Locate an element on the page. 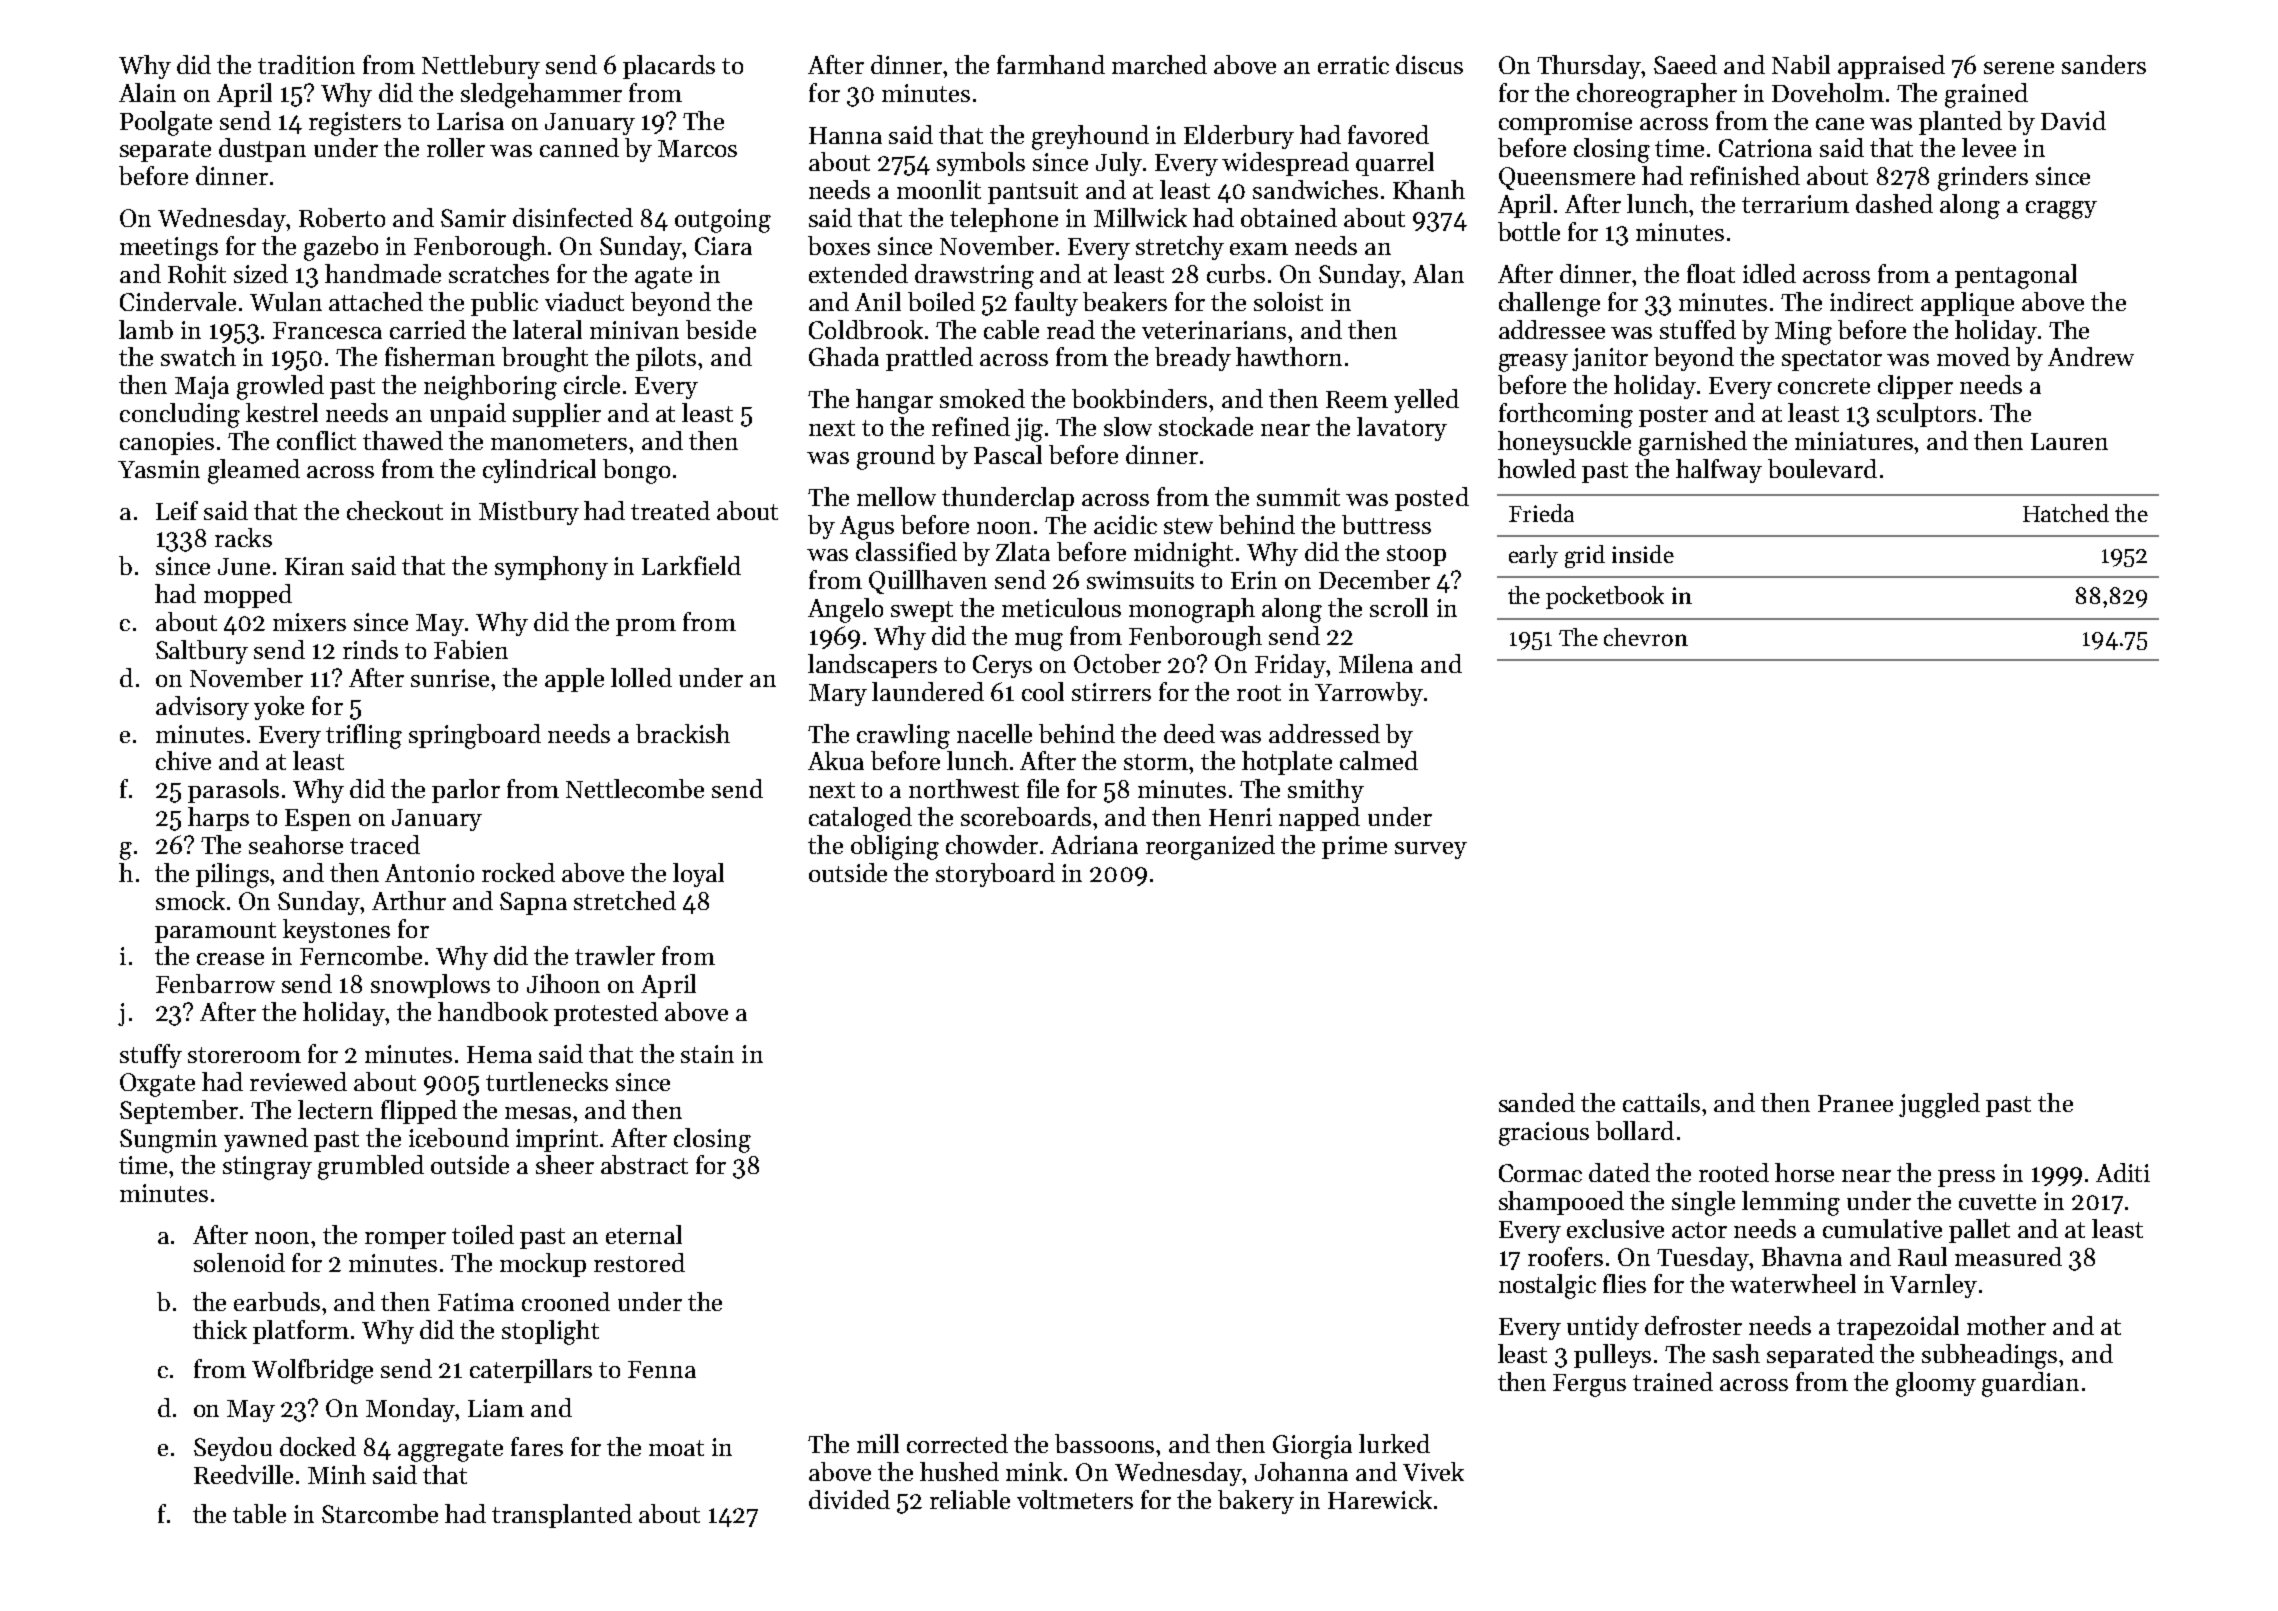 The width and height of the page is (2278, 1611). craggy is located at coordinates (2061, 210).
